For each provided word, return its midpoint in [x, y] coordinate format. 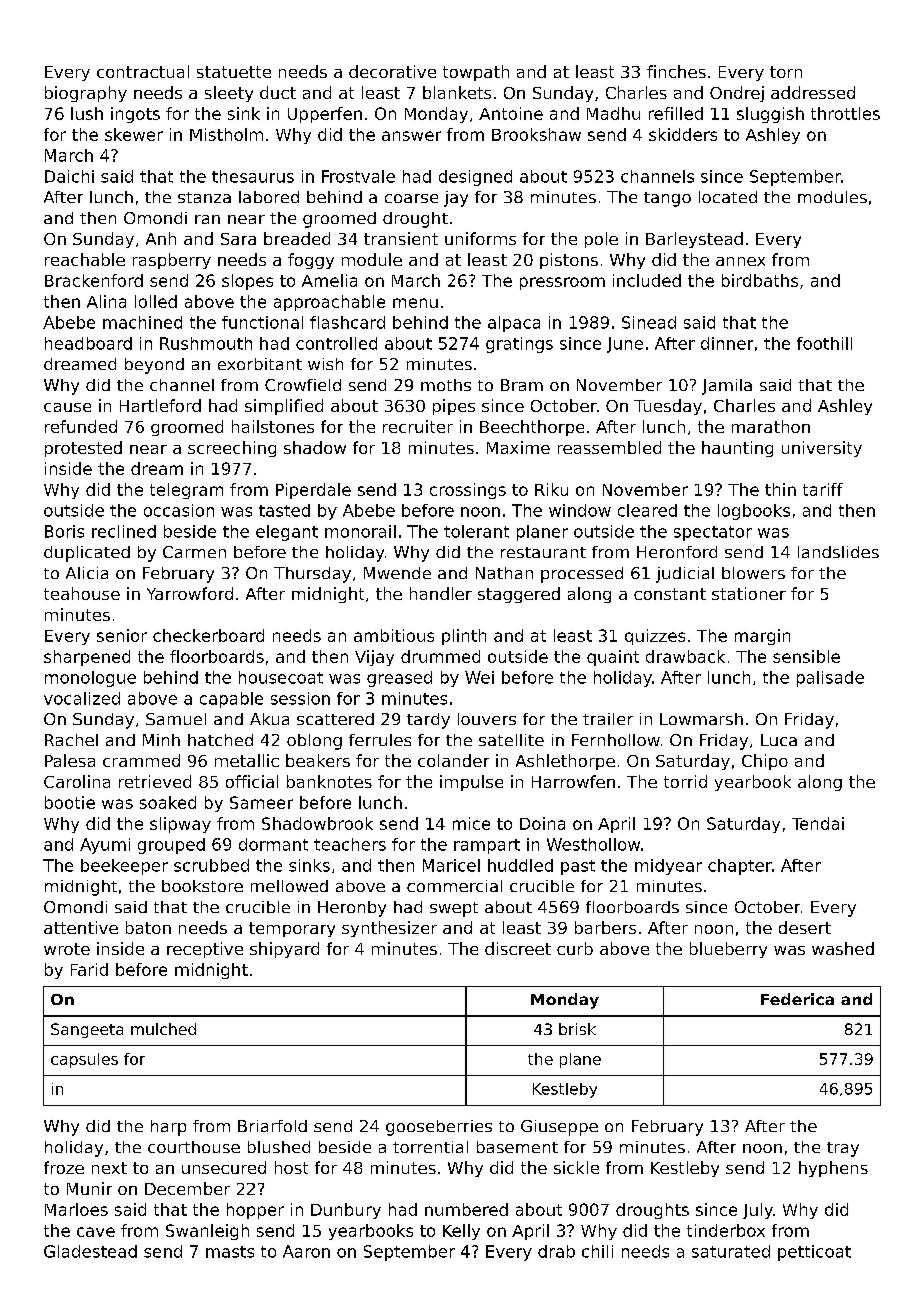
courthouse [194, 1147]
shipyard [284, 950]
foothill [824, 343]
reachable [85, 259]
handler [441, 593]
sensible [806, 656]
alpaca [514, 324]
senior [122, 635]
